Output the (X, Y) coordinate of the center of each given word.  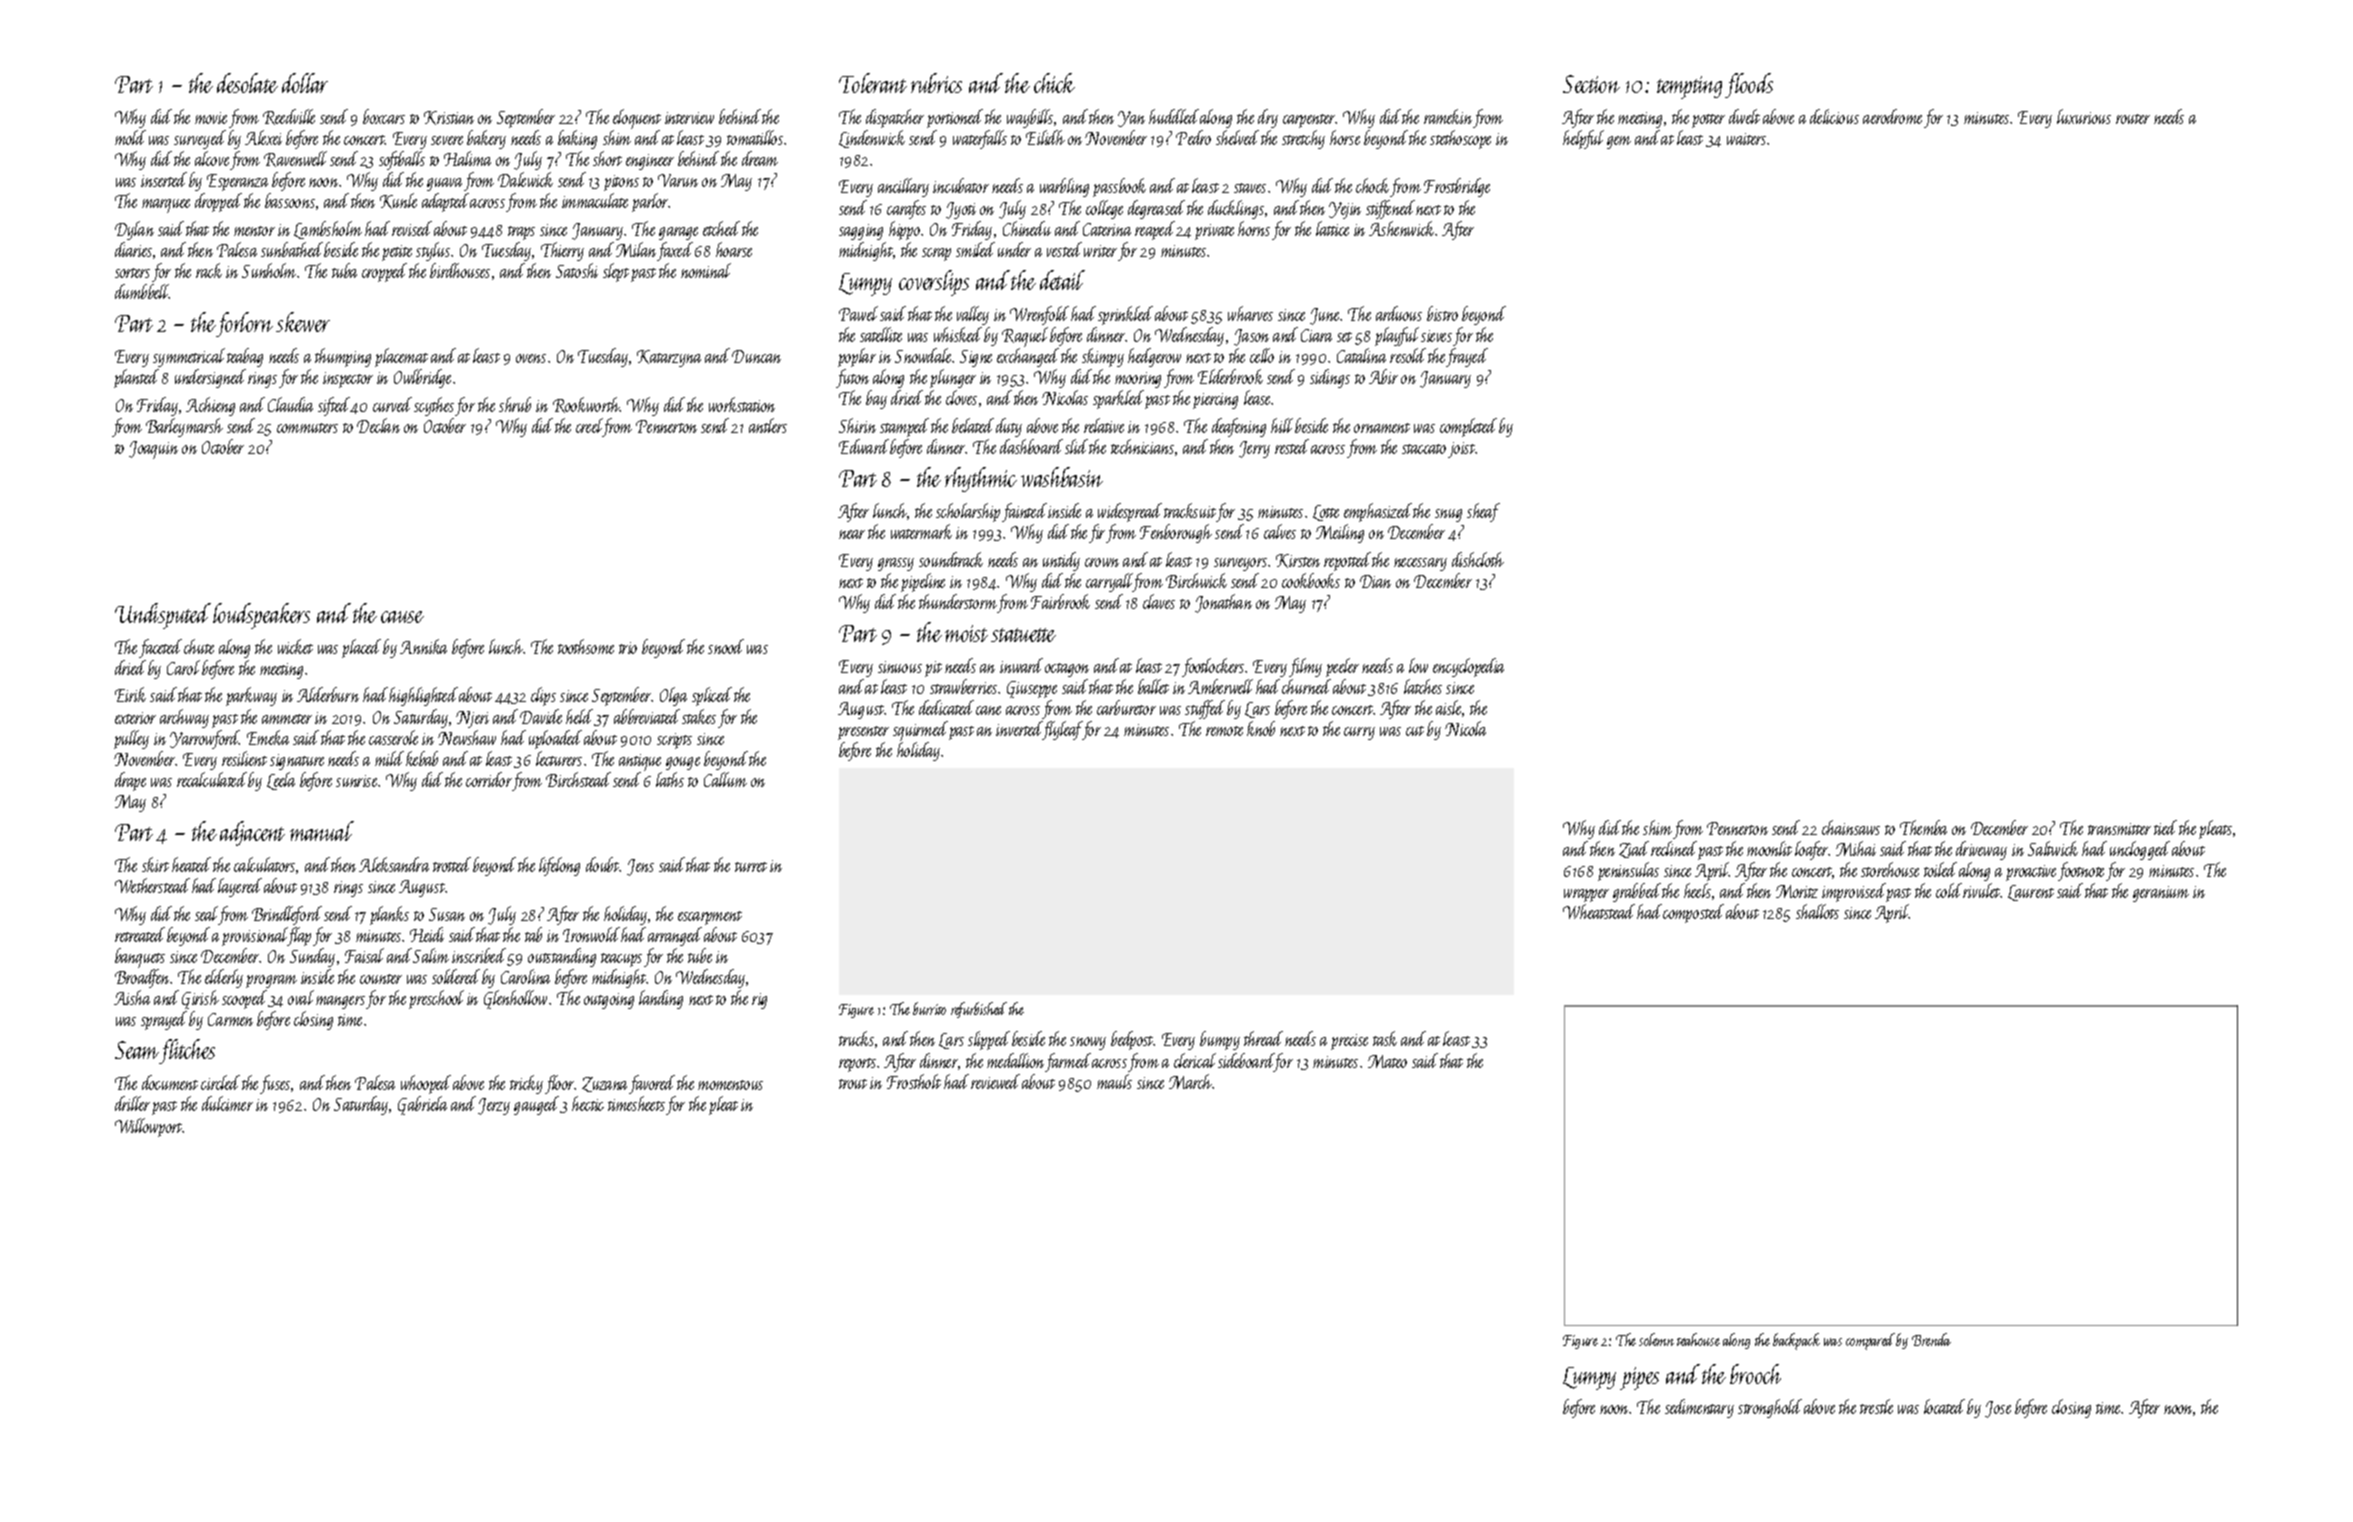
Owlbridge (422, 378)
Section (1591, 84)
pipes (1639, 1378)
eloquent (637, 119)
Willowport (149, 1127)
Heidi (427, 934)
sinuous (900, 667)
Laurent (2031, 893)
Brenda (1931, 1339)
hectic (588, 1103)
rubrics (936, 83)
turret (751, 867)
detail (1062, 280)
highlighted (423, 696)
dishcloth (1478, 559)
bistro (1442, 313)
